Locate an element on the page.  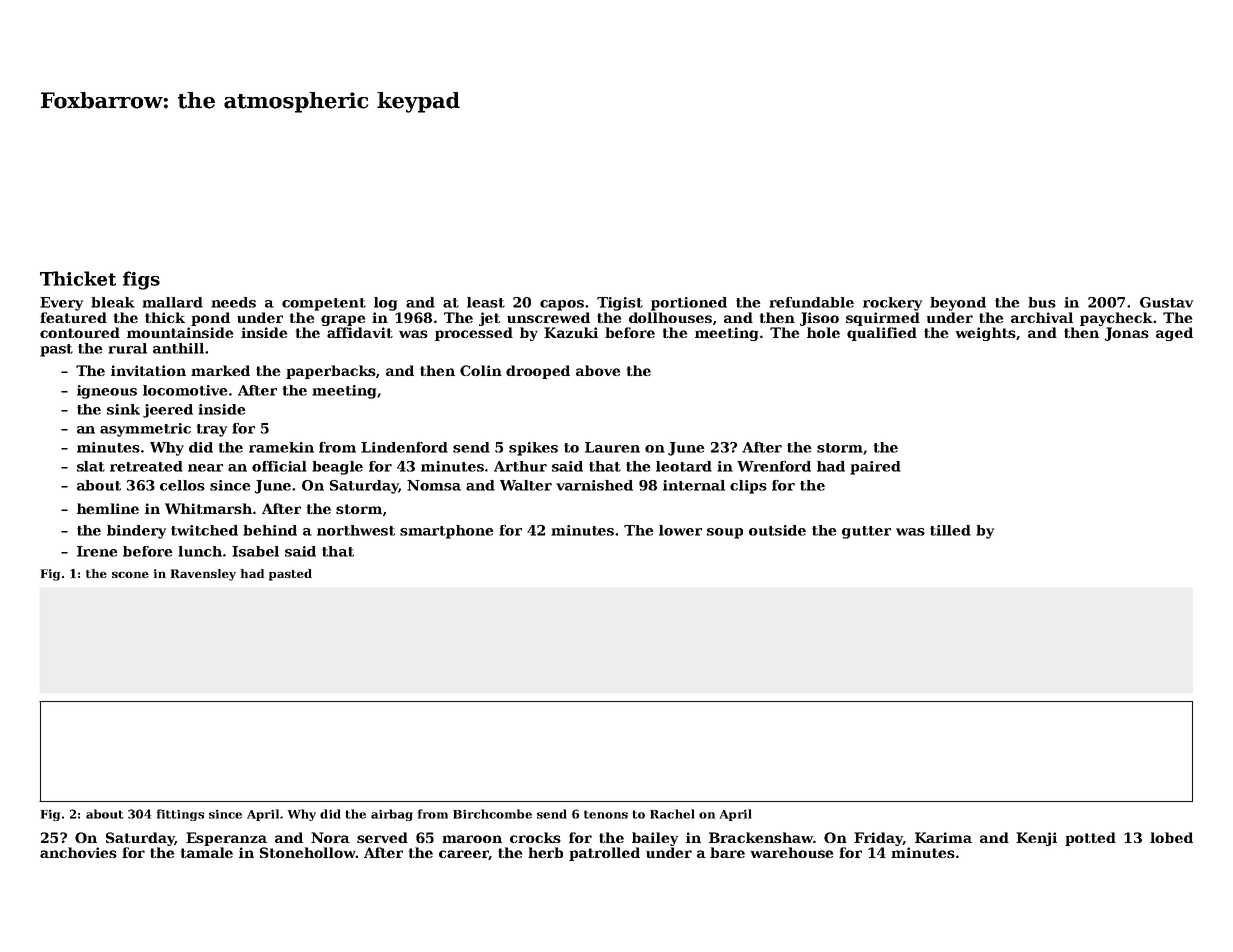
lower is located at coordinates (680, 530).
